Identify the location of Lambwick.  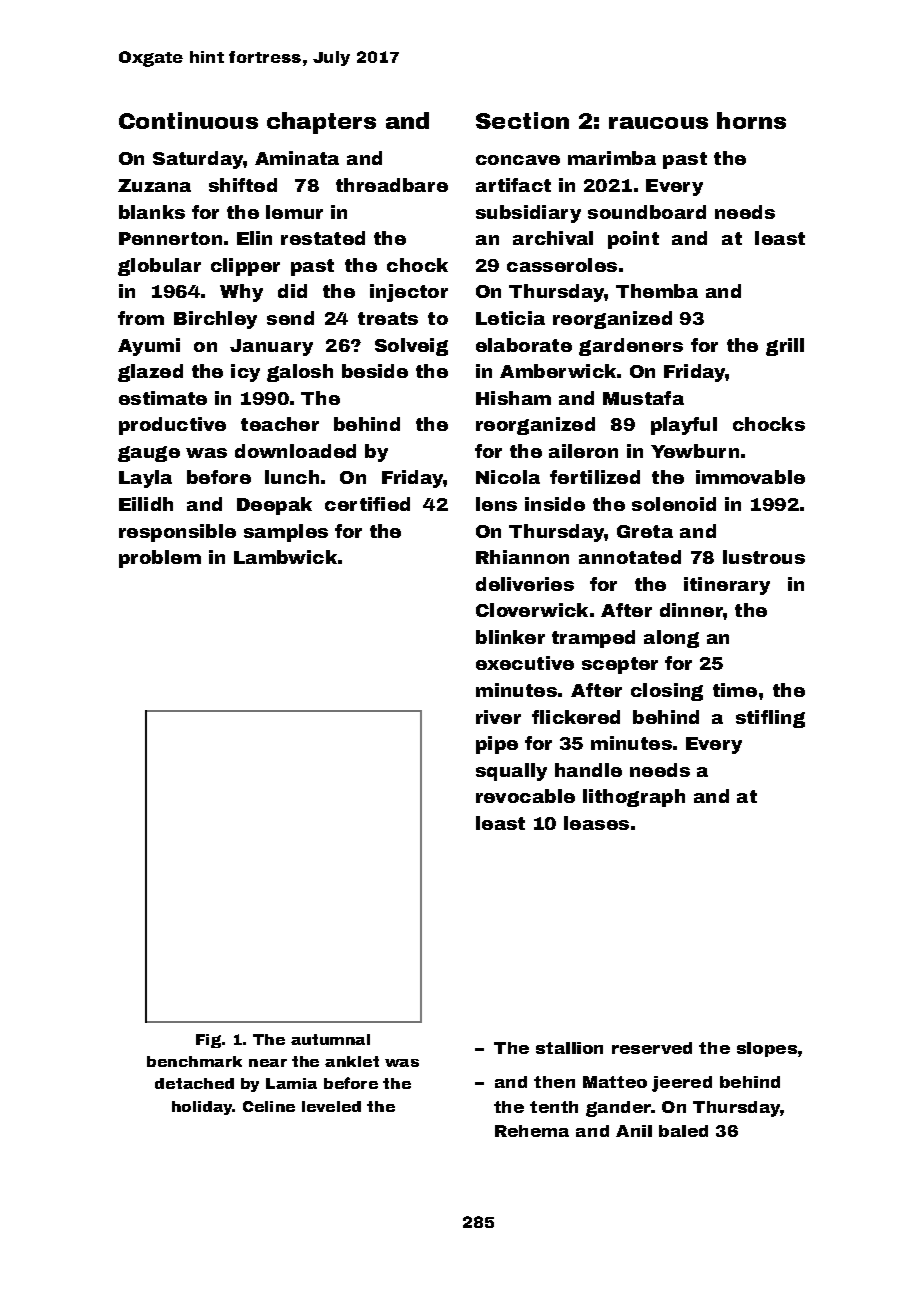
(285, 557).
